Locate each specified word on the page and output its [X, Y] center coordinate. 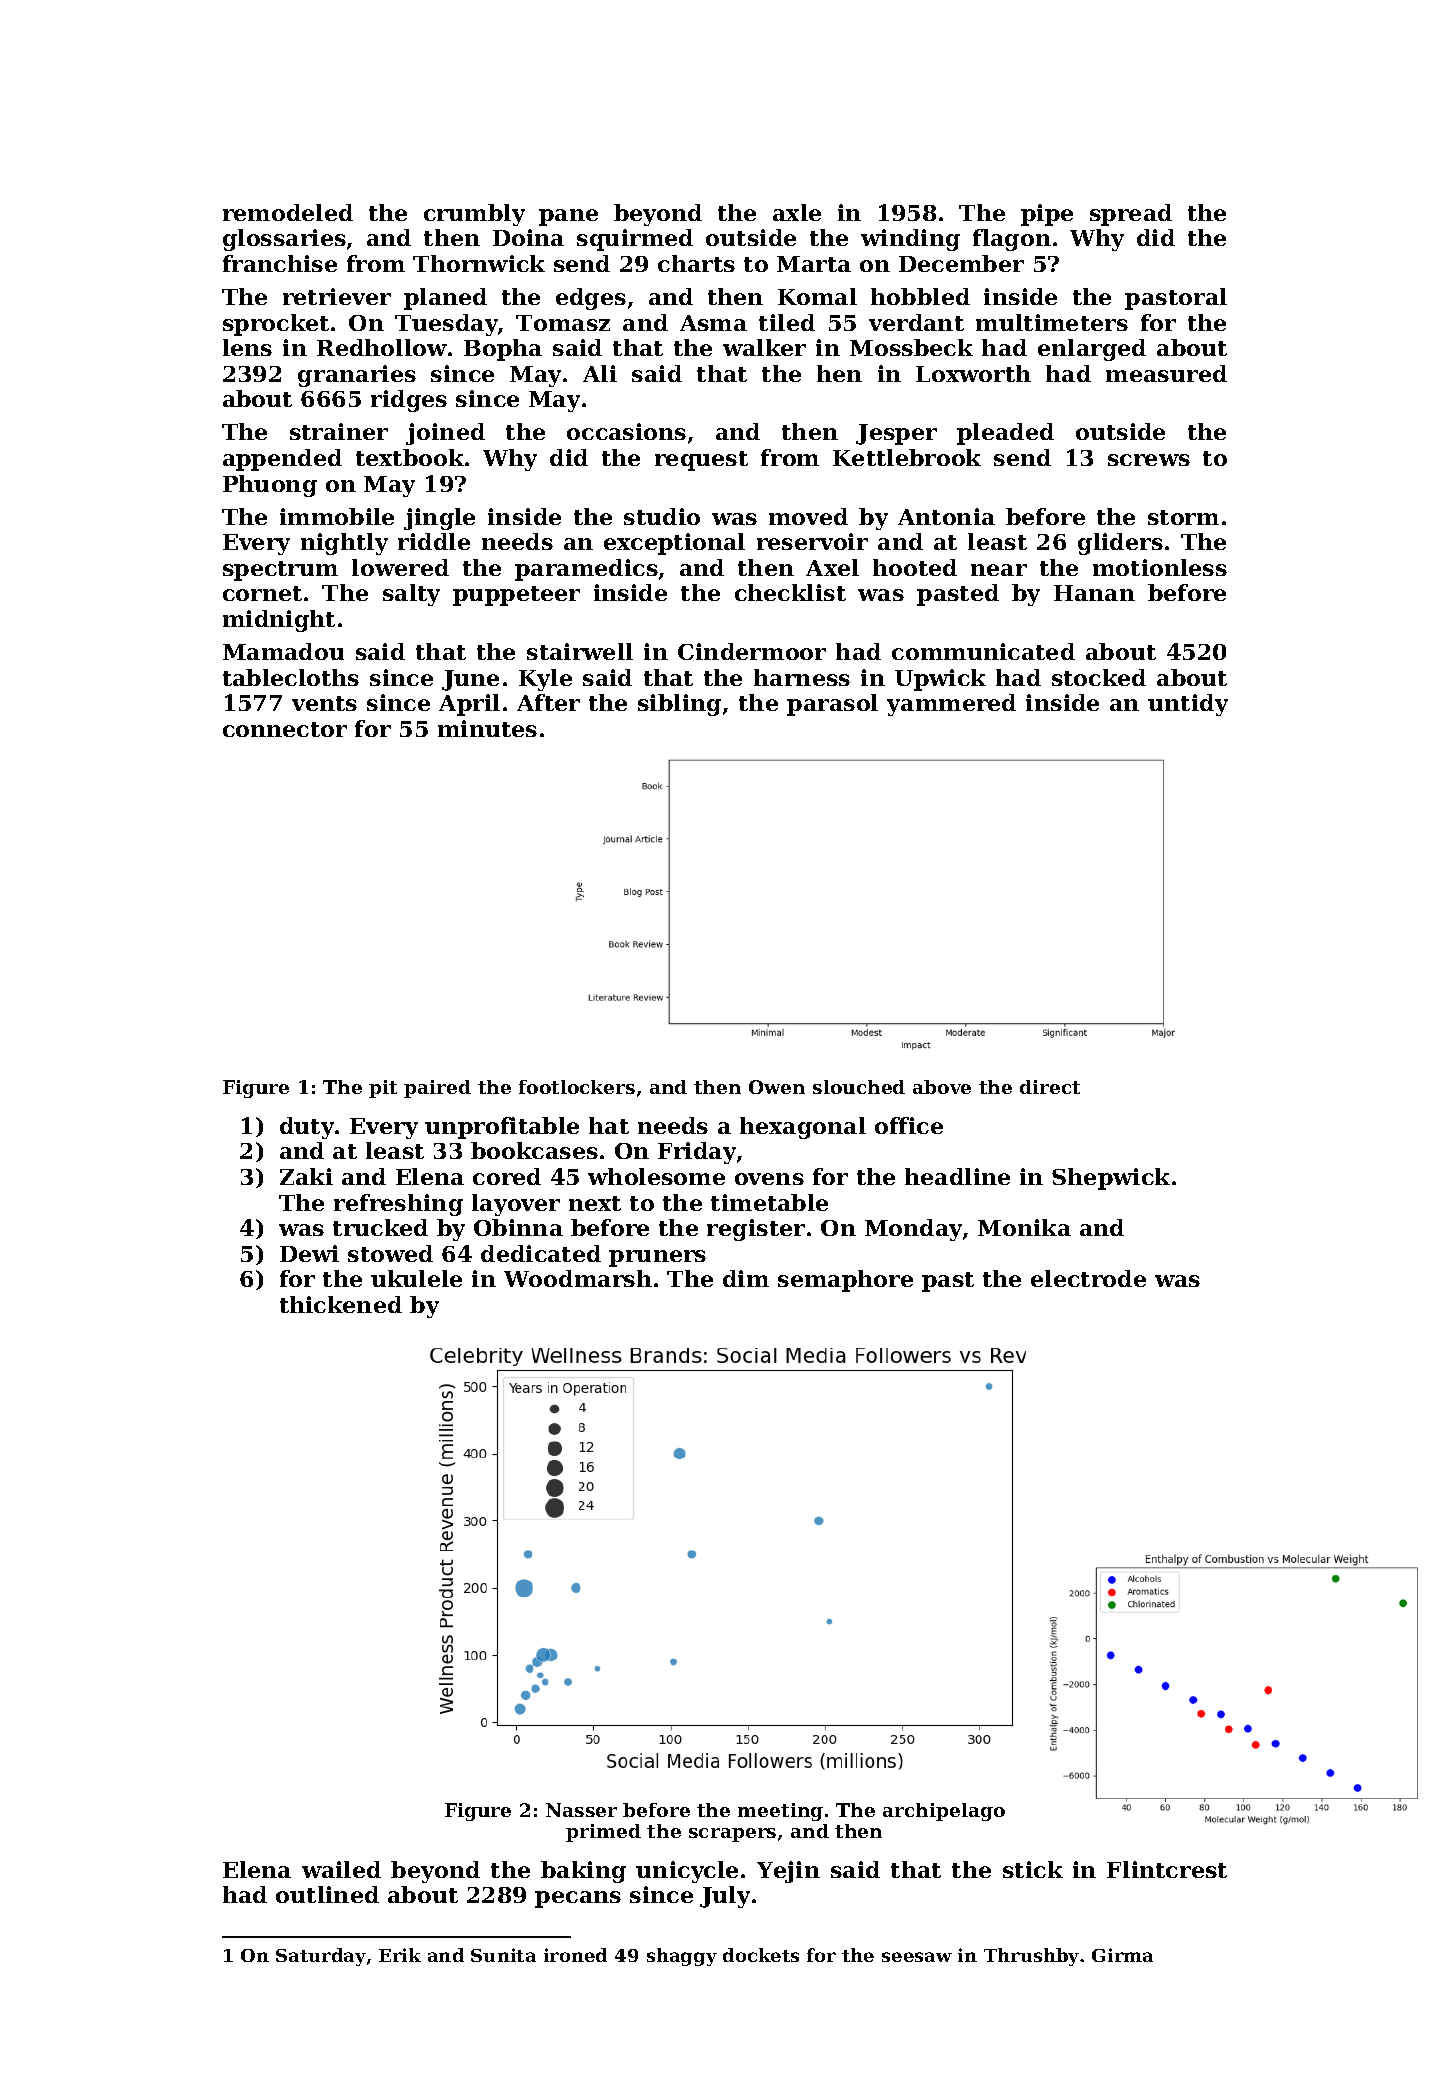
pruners [657, 1258]
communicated [983, 651]
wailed [341, 1869]
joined [445, 434]
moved [808, 516]
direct [1050, 1087]
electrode [1088, 1278]
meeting [780, 1812]
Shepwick [1111, 1179]
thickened [341, 1304]
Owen [777, 1087]
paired [437, 1089]
